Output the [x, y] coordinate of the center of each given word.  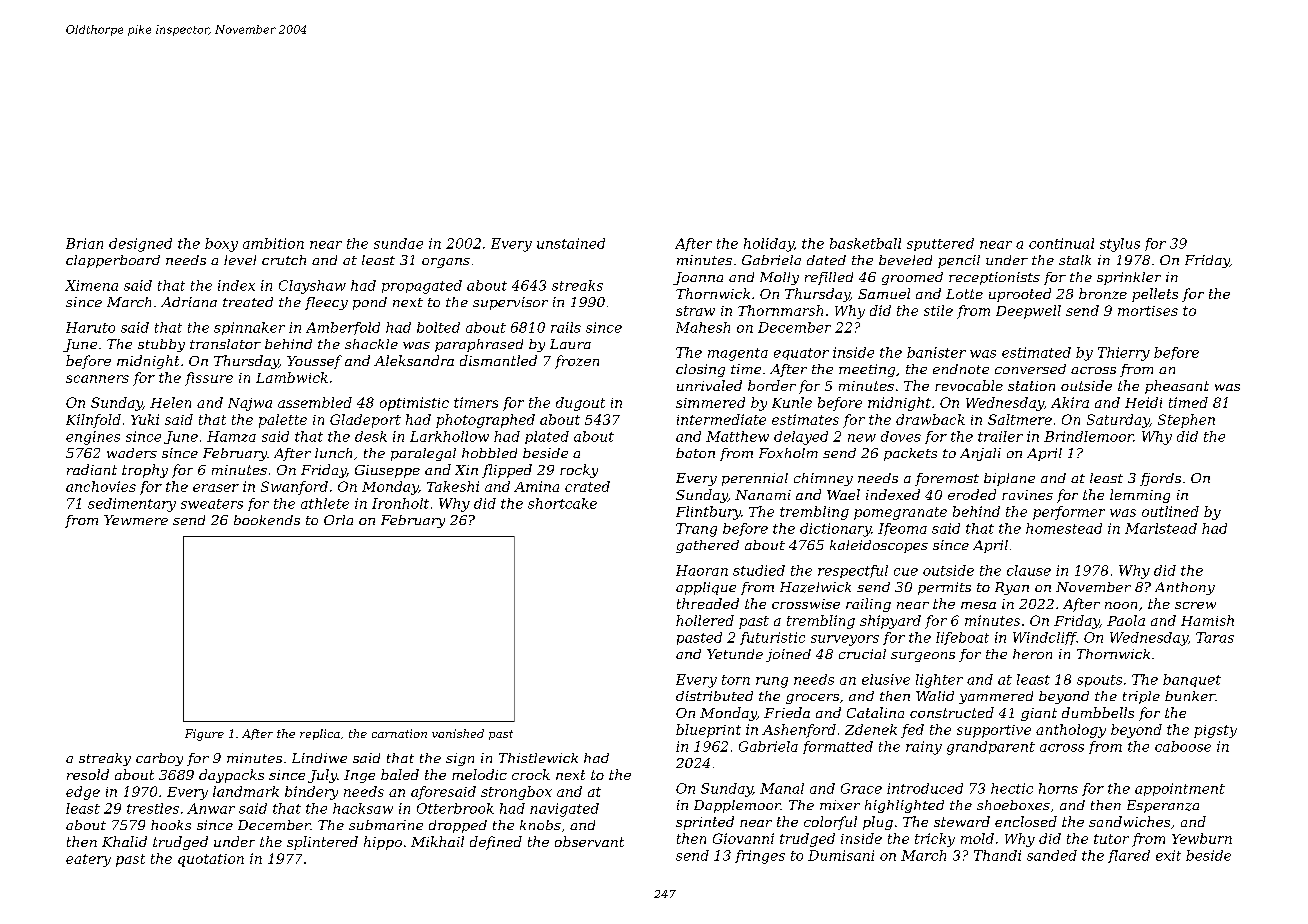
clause [1029, 570]
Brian [84, 243]
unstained [571, 243]
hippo [383, 843]
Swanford [294, 488]
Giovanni [743, 838]
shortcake [562, 503]
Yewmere [136, 520]
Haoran [702, 570]
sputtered [940, 244]
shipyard [890, 622]
